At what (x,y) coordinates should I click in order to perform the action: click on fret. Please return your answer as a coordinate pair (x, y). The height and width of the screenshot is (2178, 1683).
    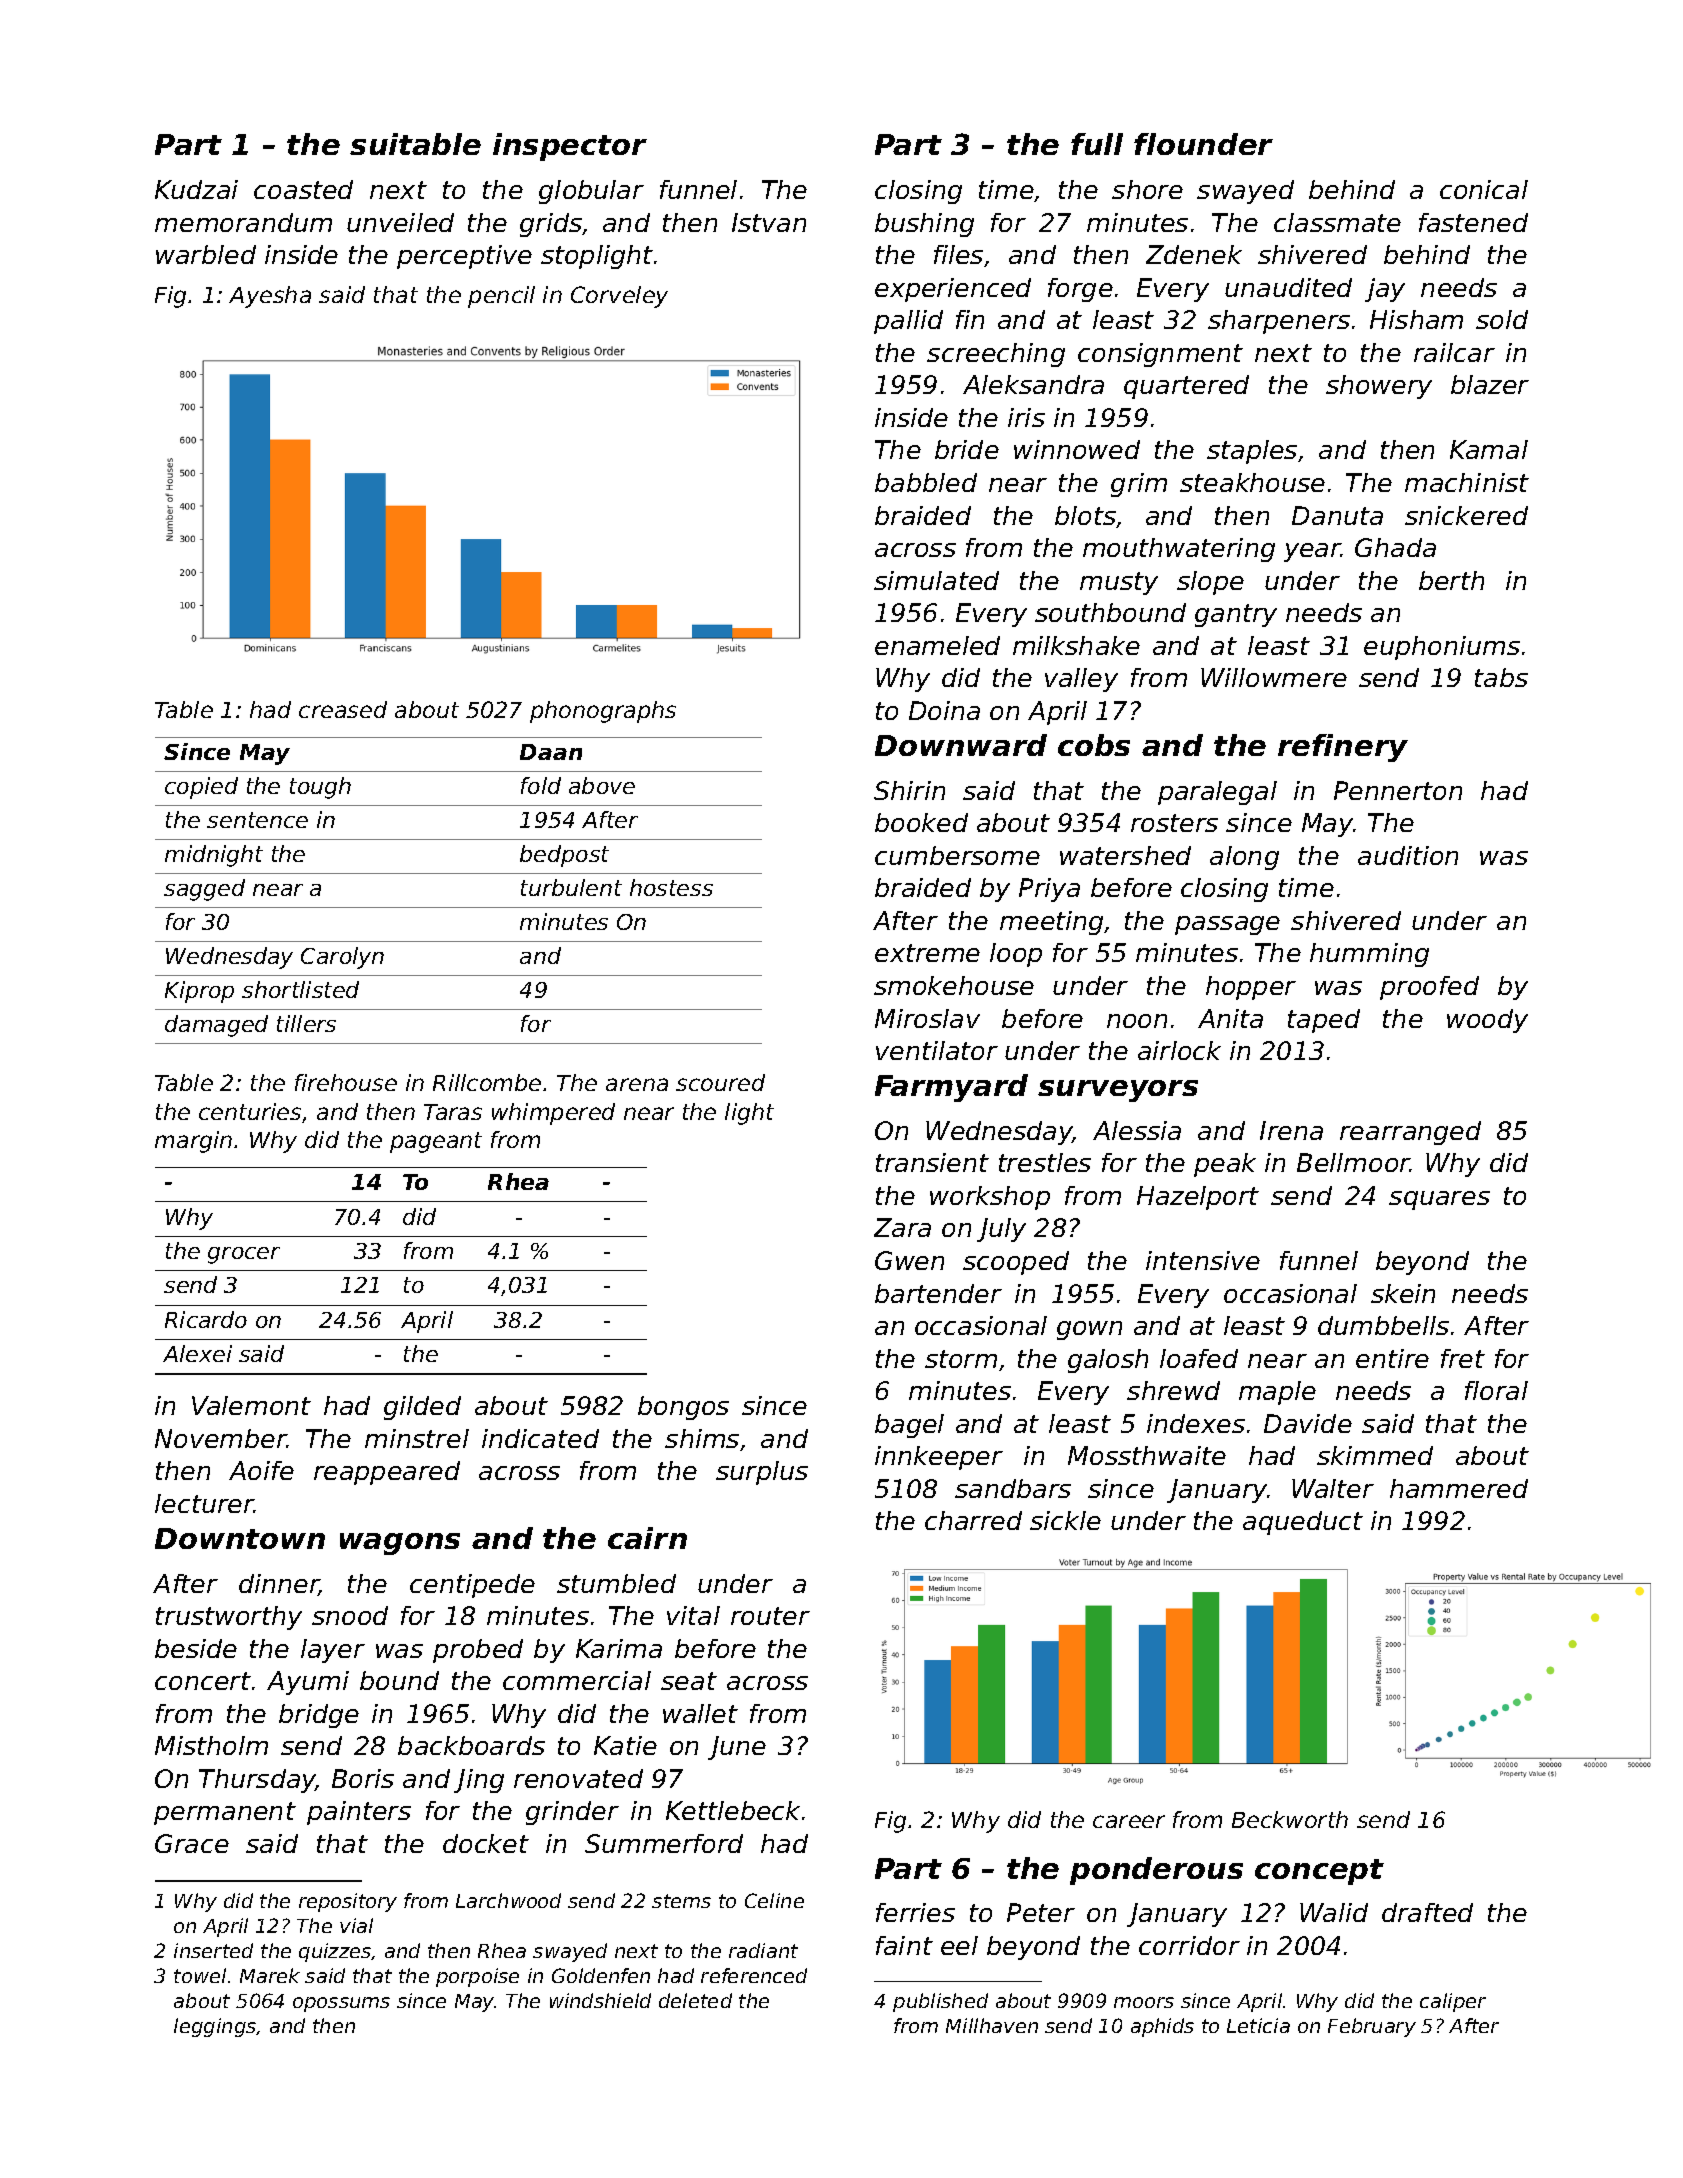
    Looking at the image, I should click on (1463, 1358).
